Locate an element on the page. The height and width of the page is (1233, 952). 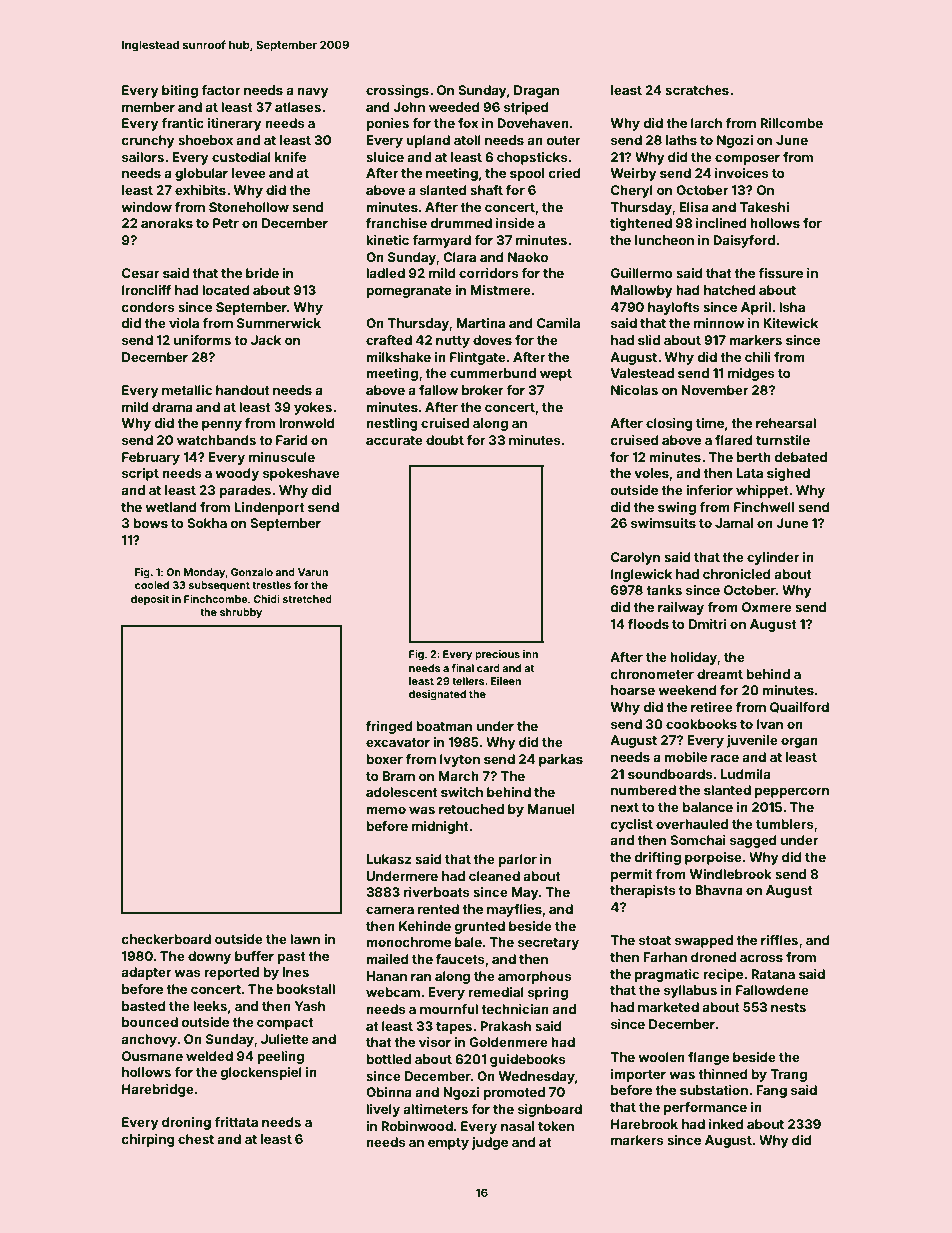
inked is located at coordinates (726, 1124).
